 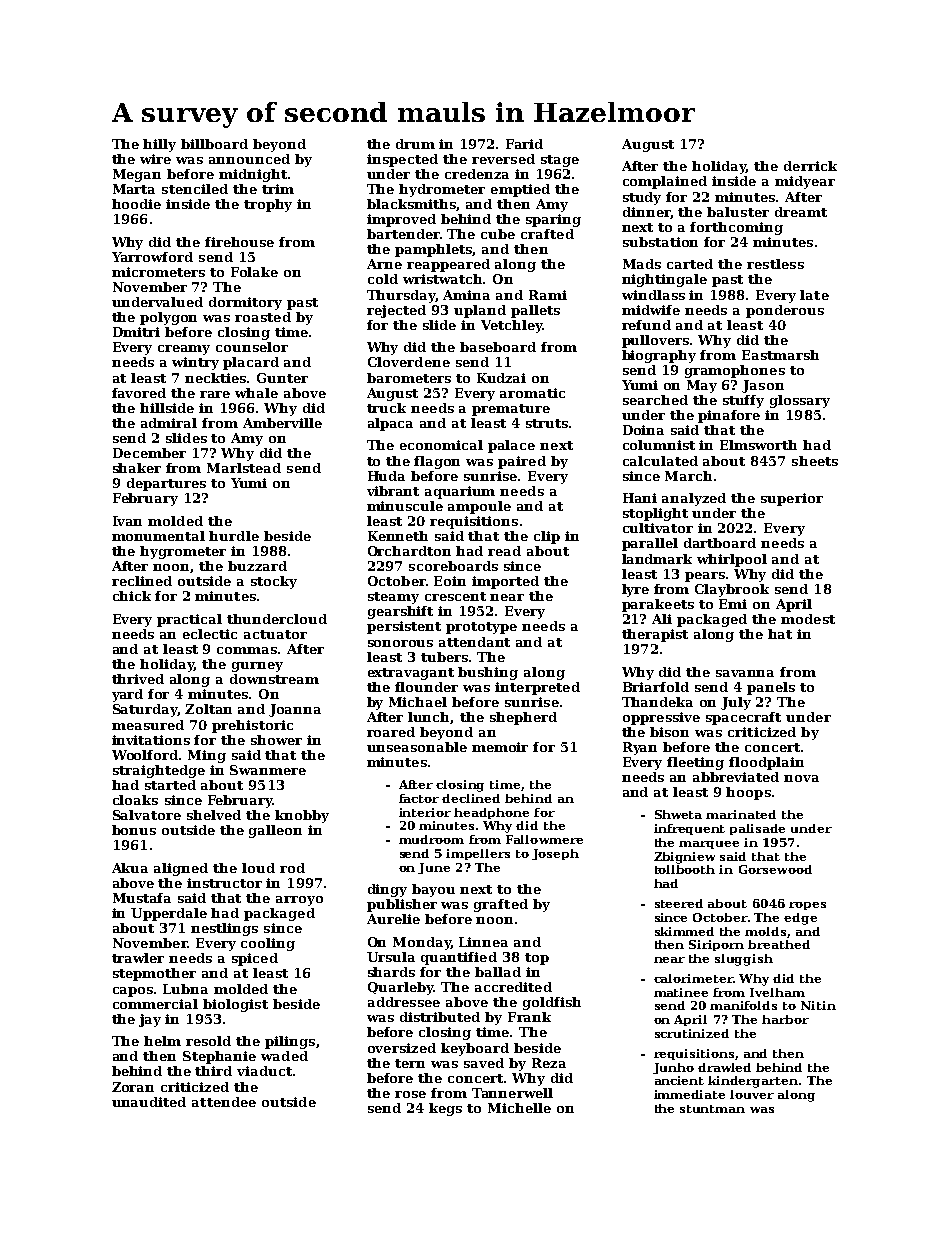 I want to click on Orchardton, so click(x=409, y=551).
